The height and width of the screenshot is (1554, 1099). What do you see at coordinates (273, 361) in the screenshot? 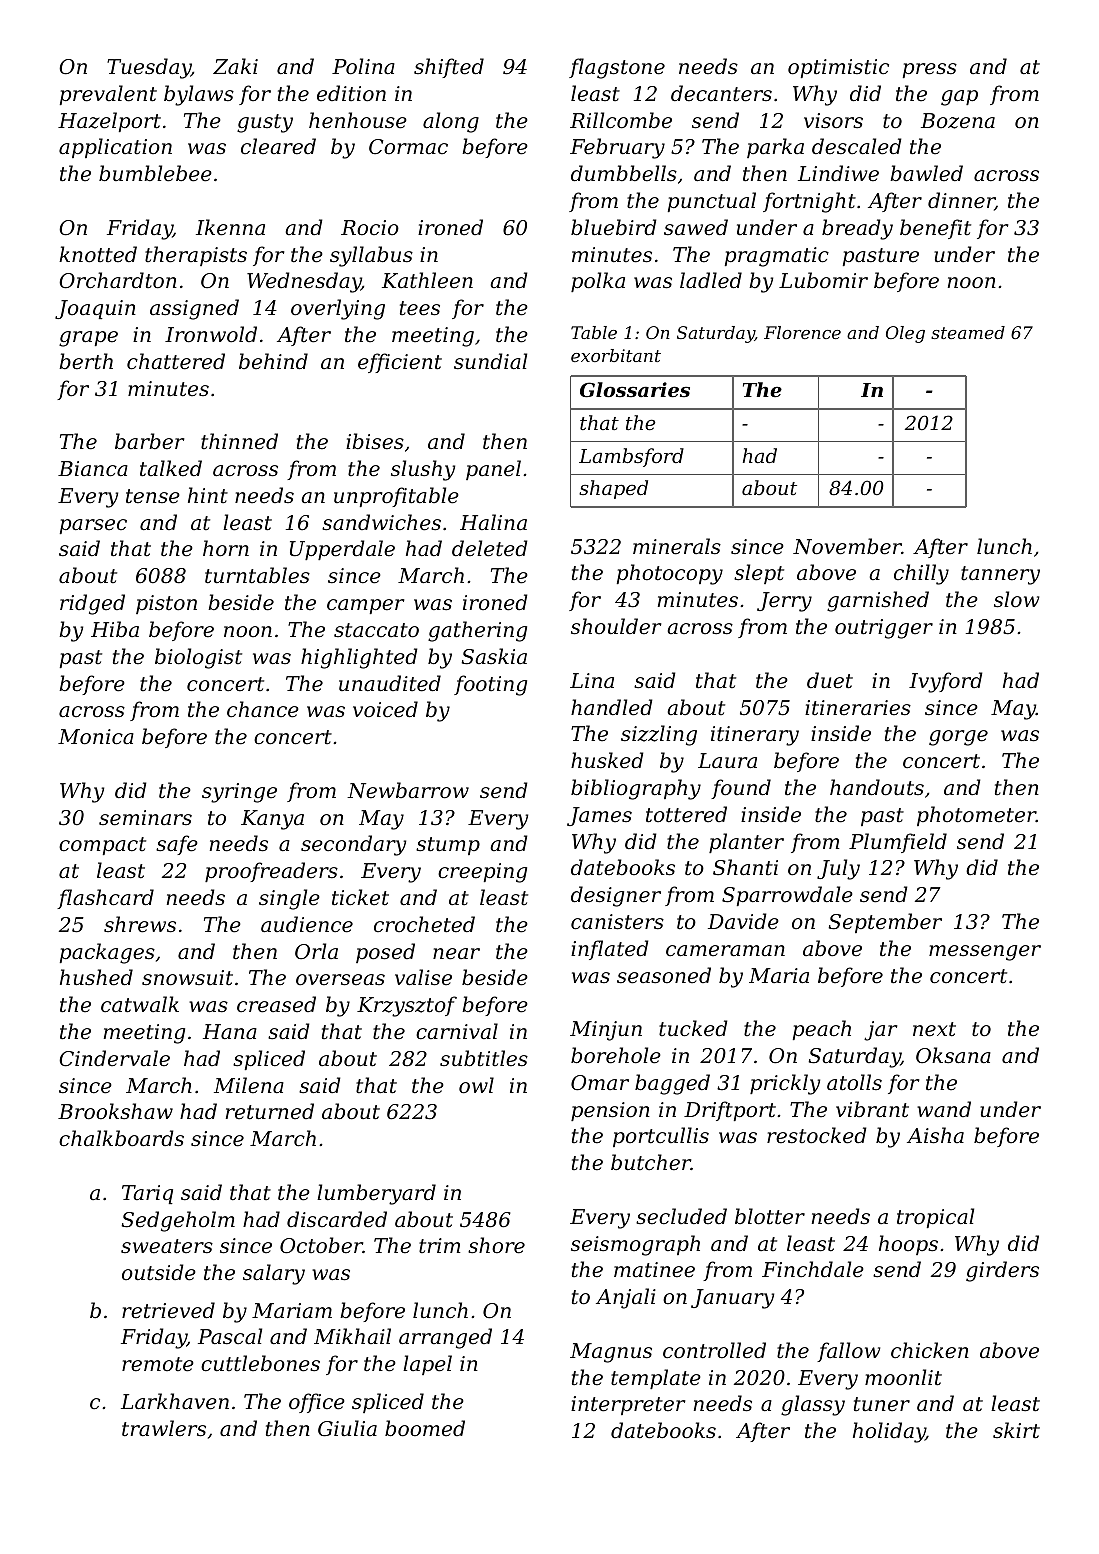
I see `behind` at bounding box center [273, 361].
